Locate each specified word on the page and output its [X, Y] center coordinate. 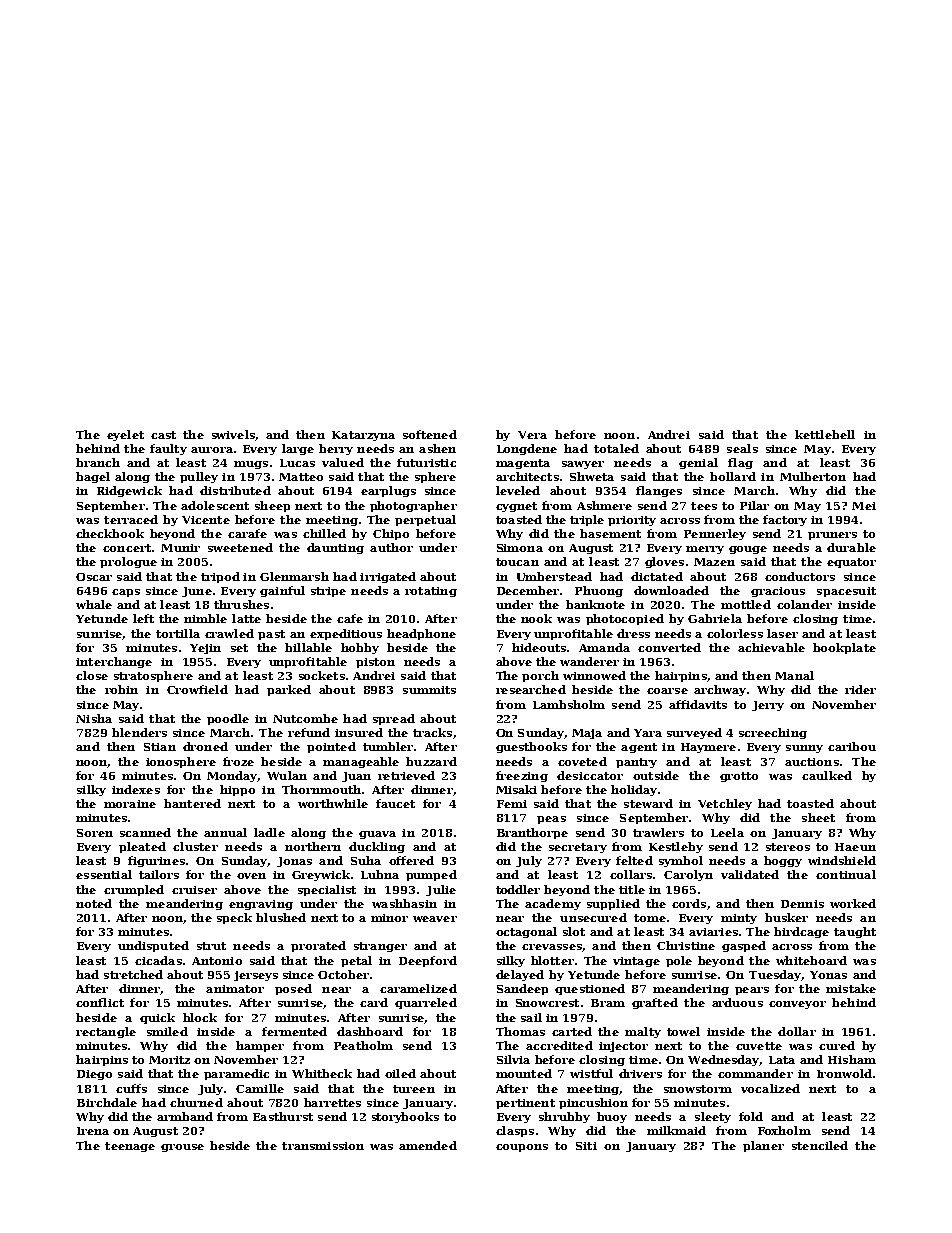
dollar [797, 1031]
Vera [532, 435]
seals [742, 448]
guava [377, 835]
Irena [93, 1131]
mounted [524, 1073]
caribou [852, 746]
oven [251, 876]
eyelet [125, 435]
